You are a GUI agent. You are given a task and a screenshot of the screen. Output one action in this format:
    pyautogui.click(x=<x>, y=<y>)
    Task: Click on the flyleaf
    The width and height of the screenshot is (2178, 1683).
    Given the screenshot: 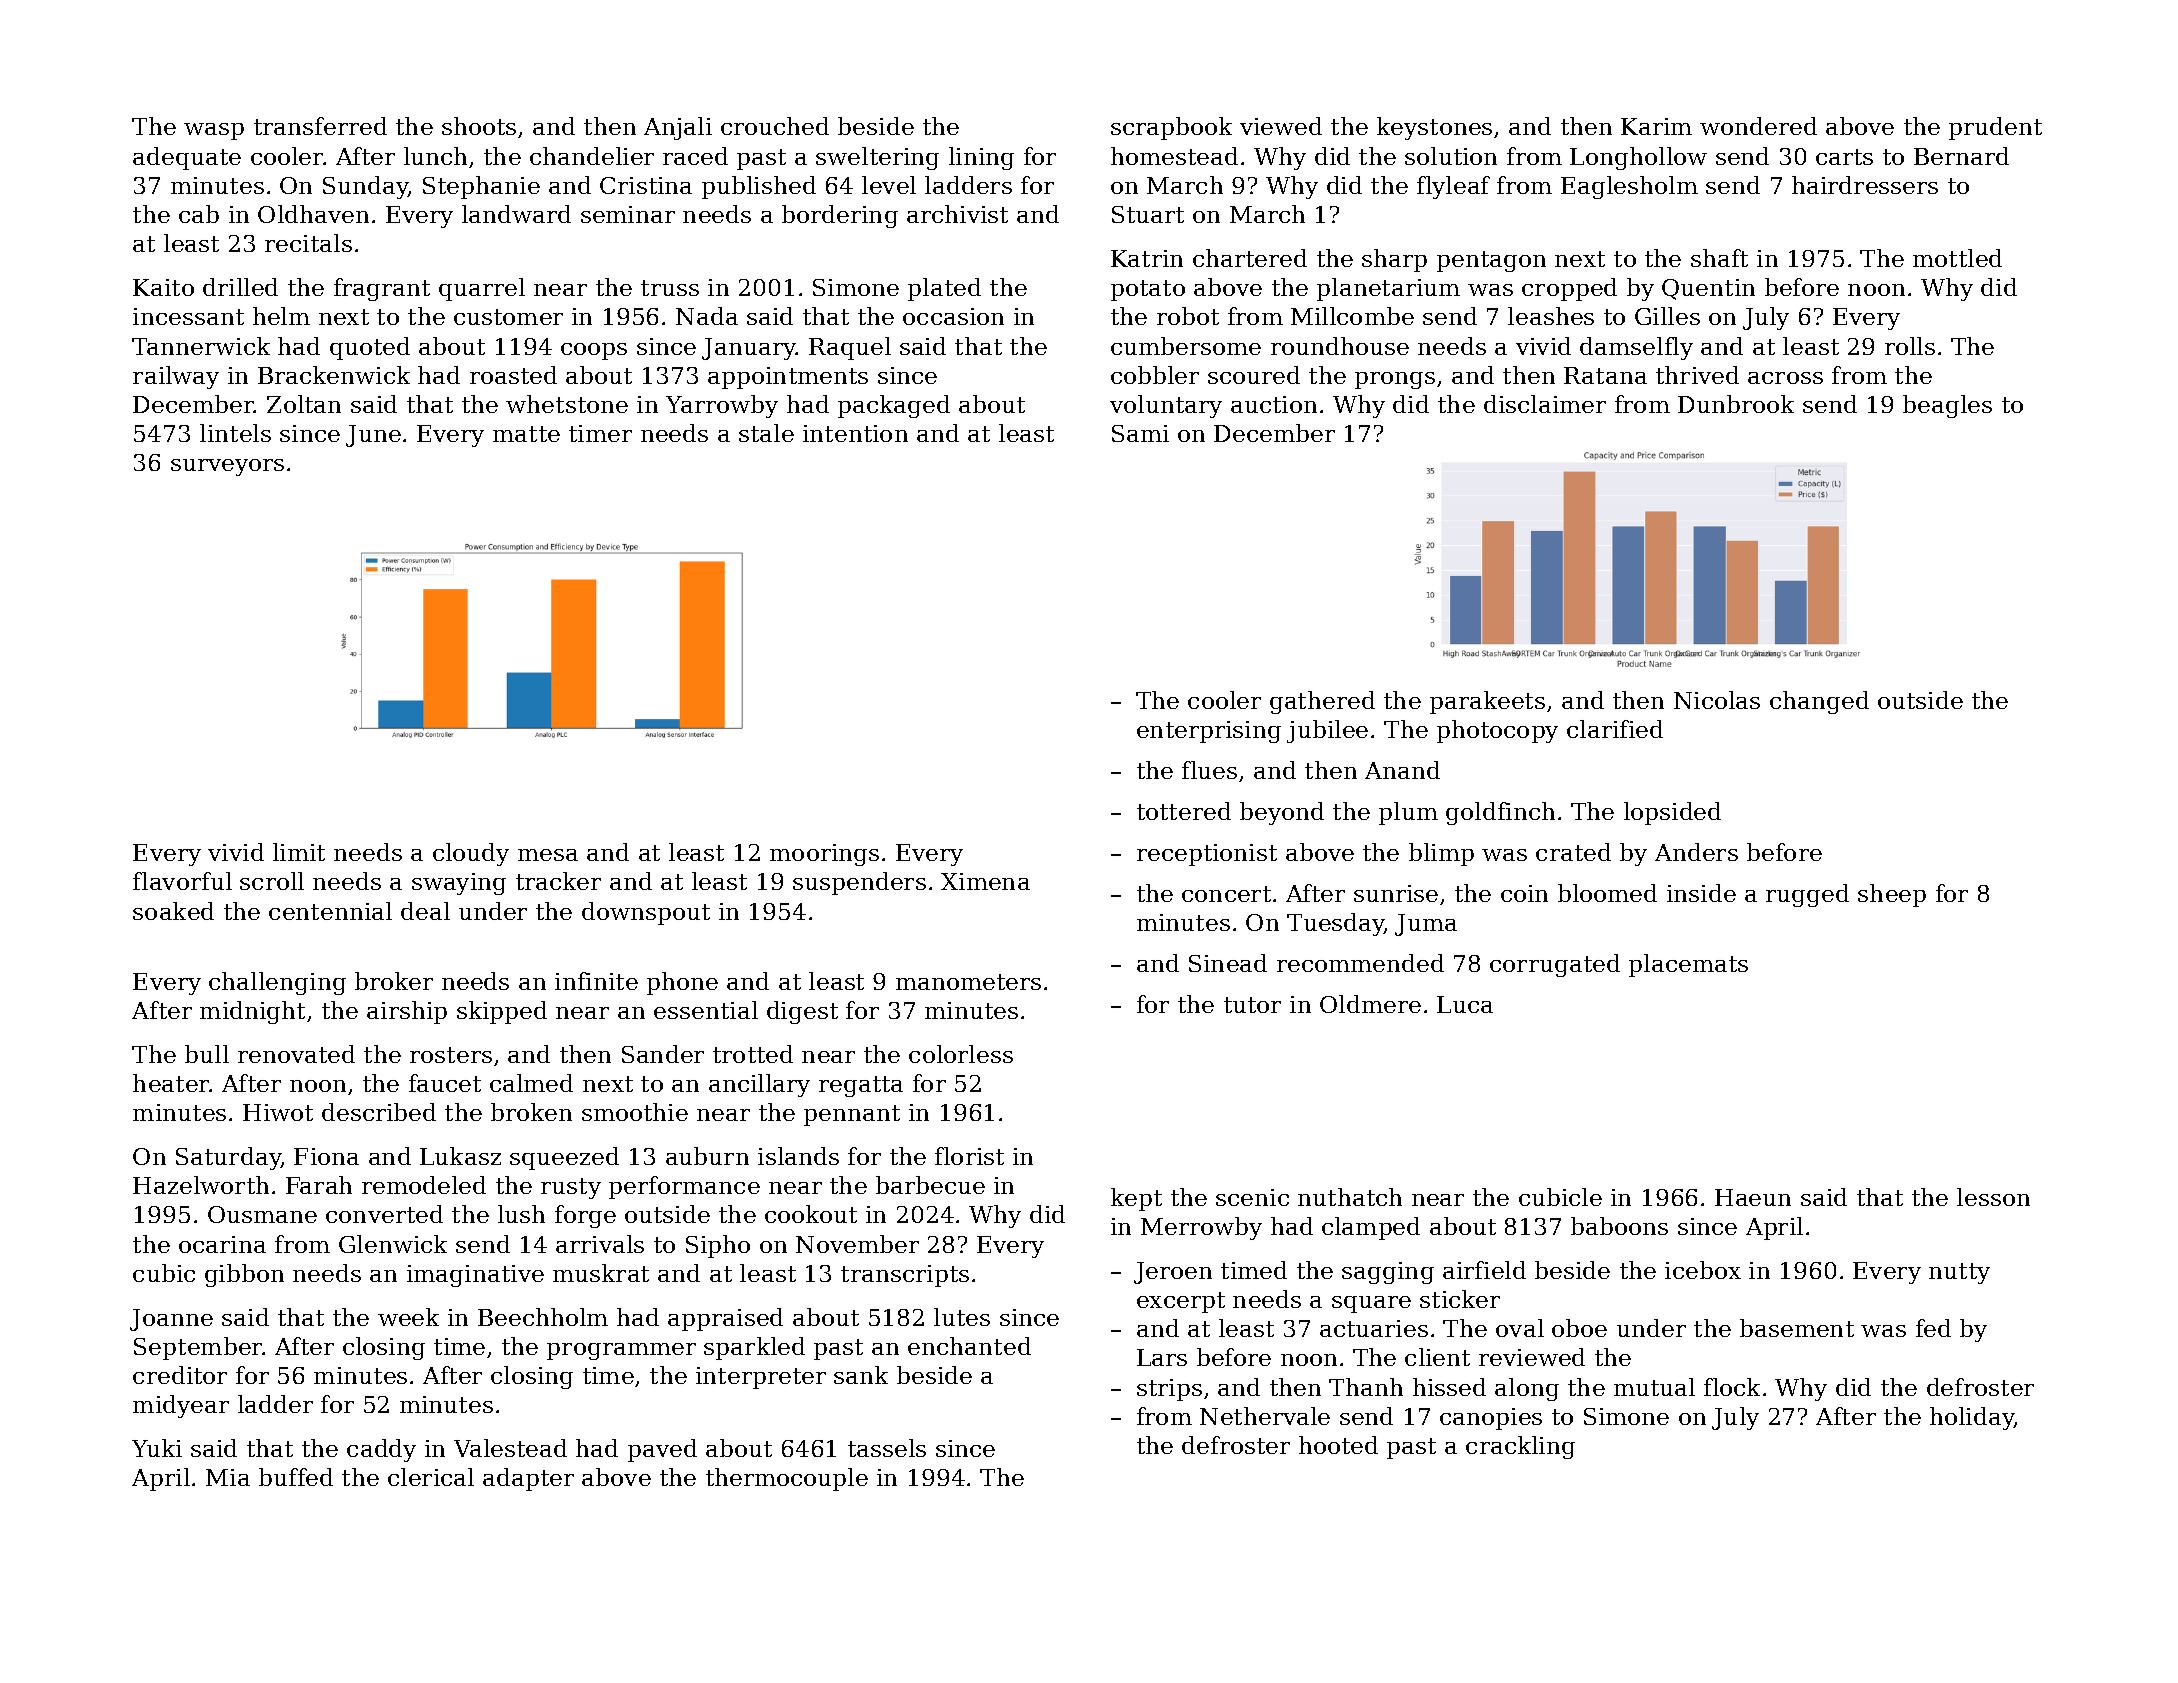 What is the action you would take?
    pyautogui.click(x=1453, y=187)
